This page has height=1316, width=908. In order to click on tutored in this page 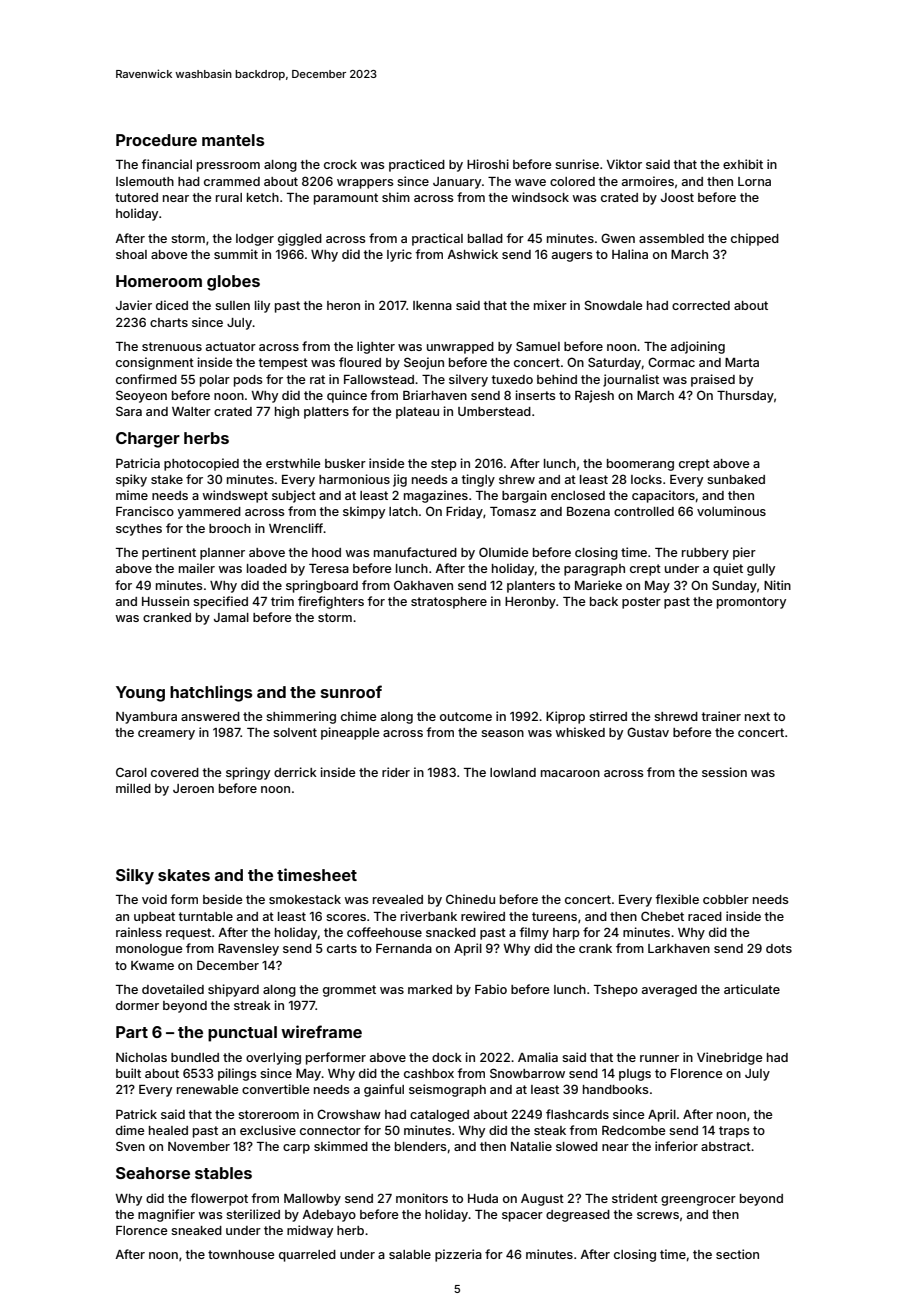, I will do `click(136, 197)`.
